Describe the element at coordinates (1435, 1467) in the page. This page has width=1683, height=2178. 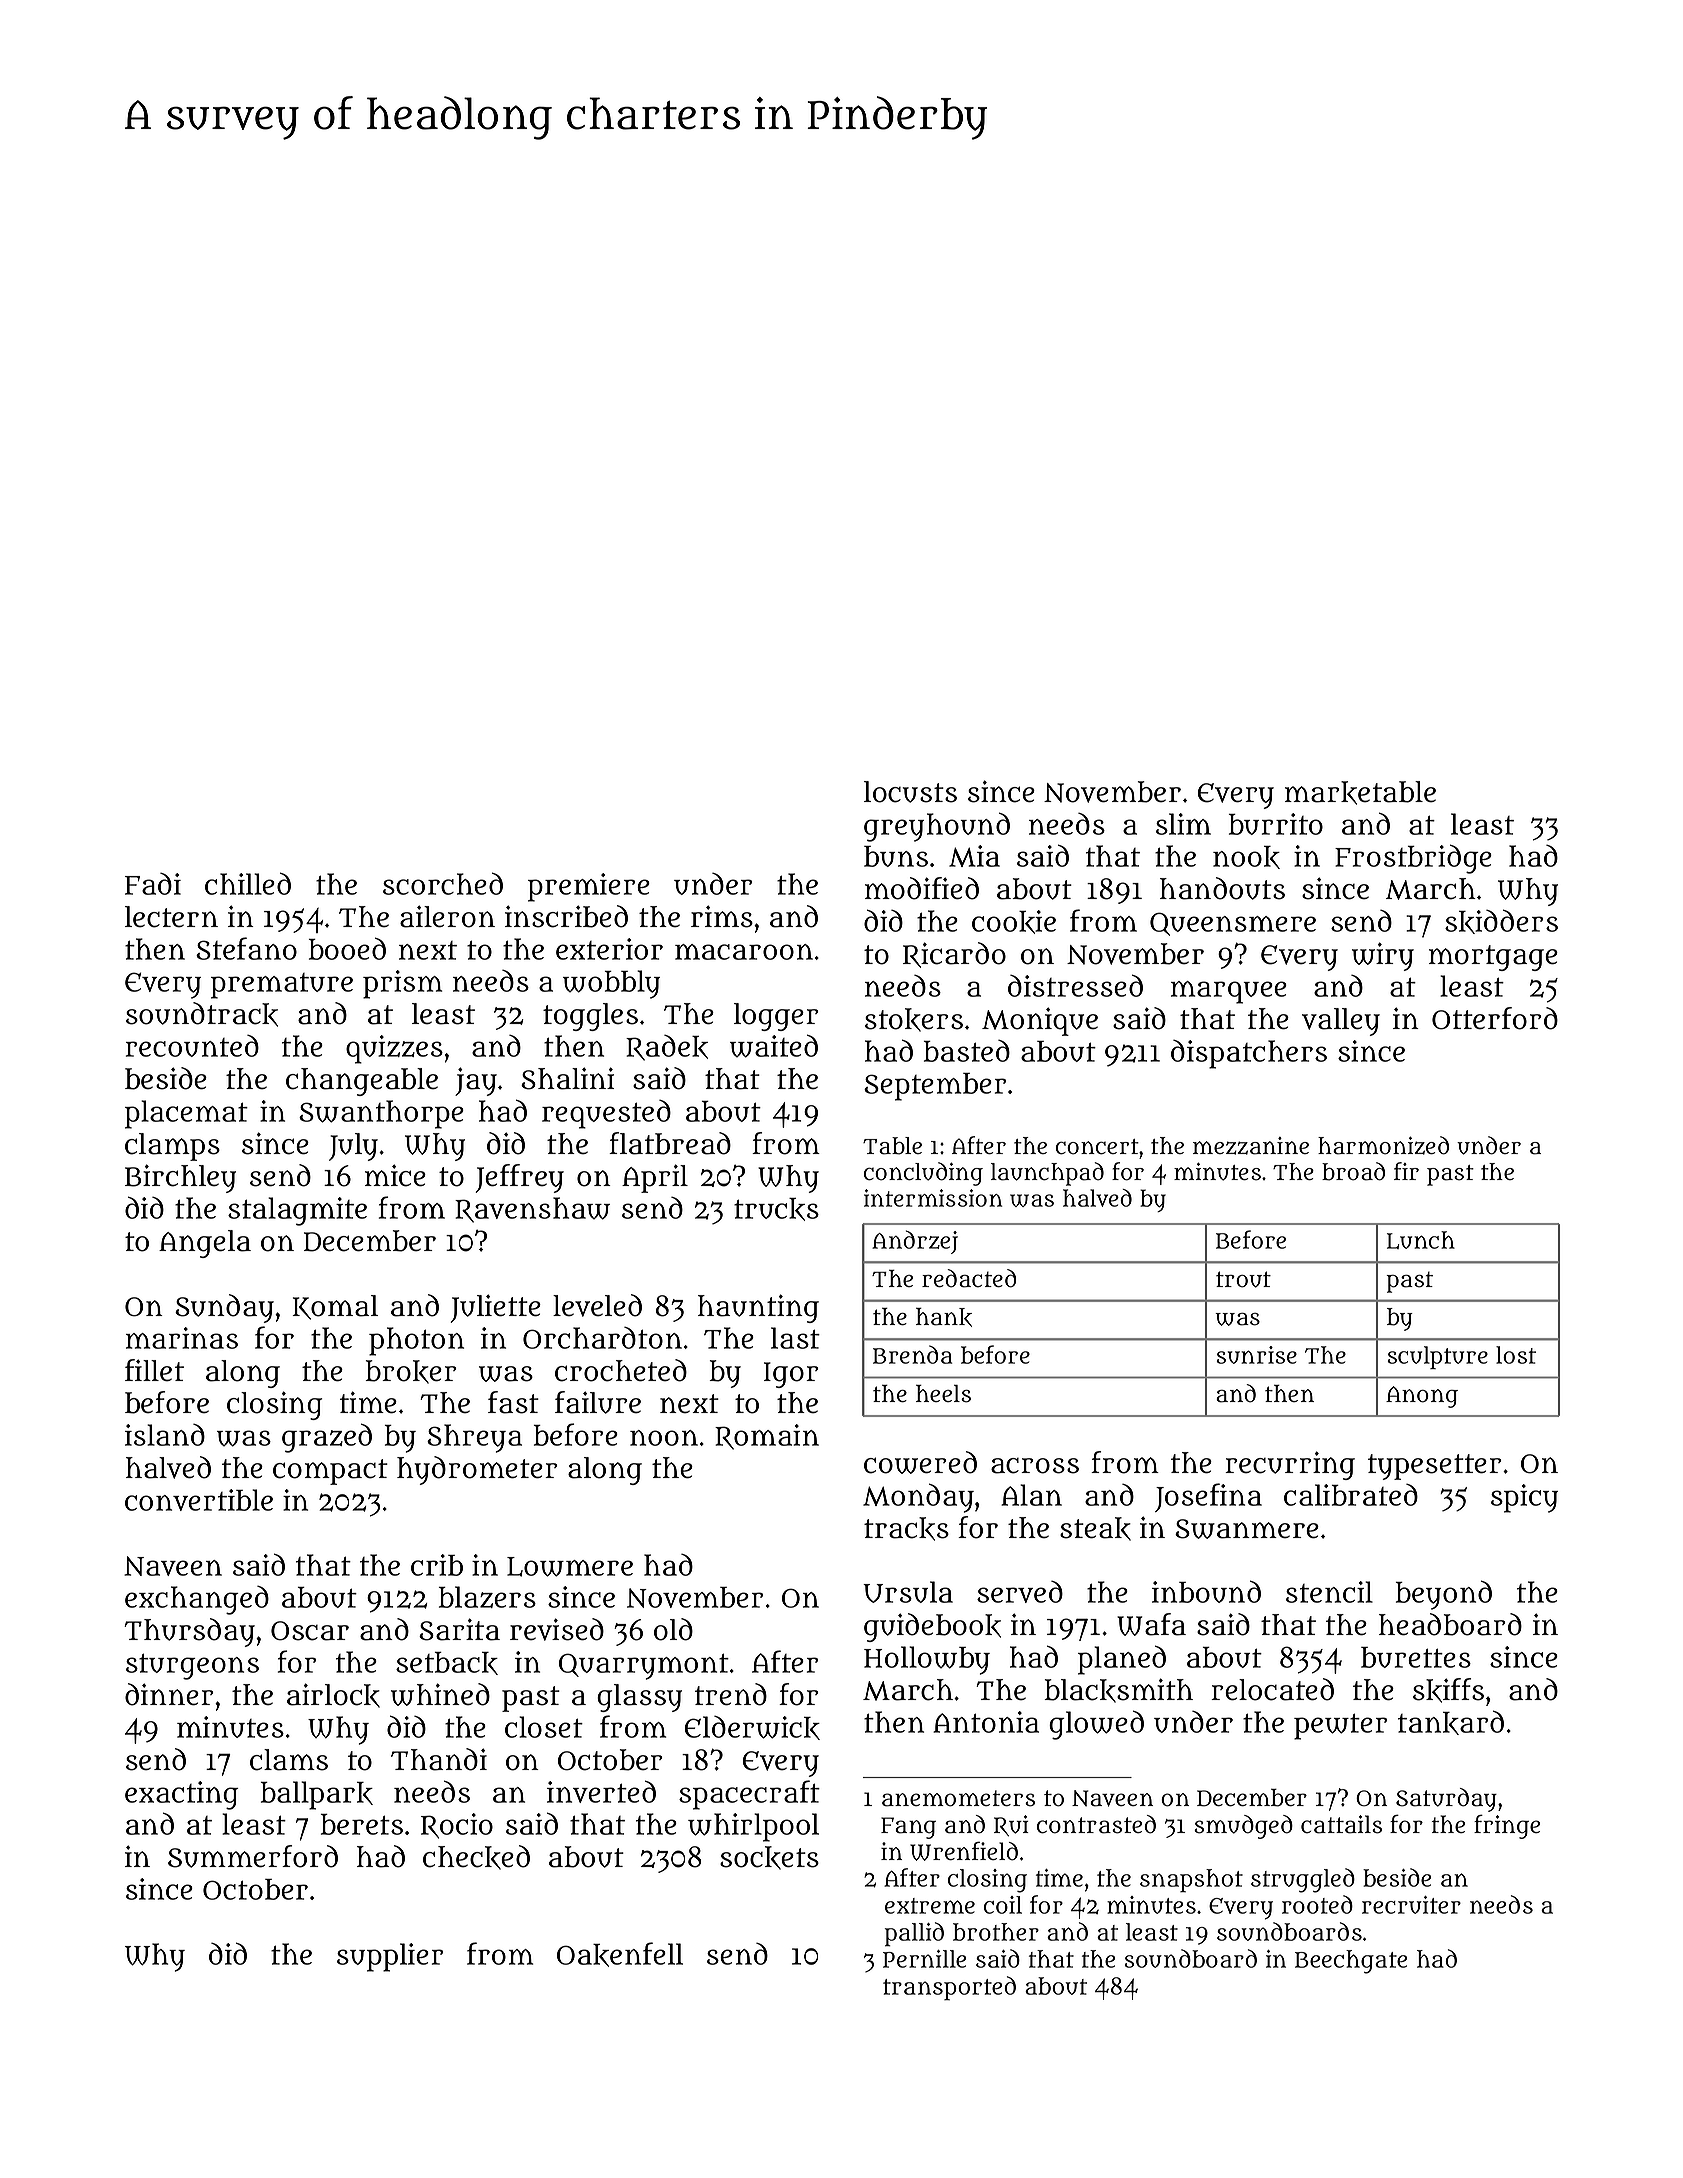
I see `typesetter` at that location.
